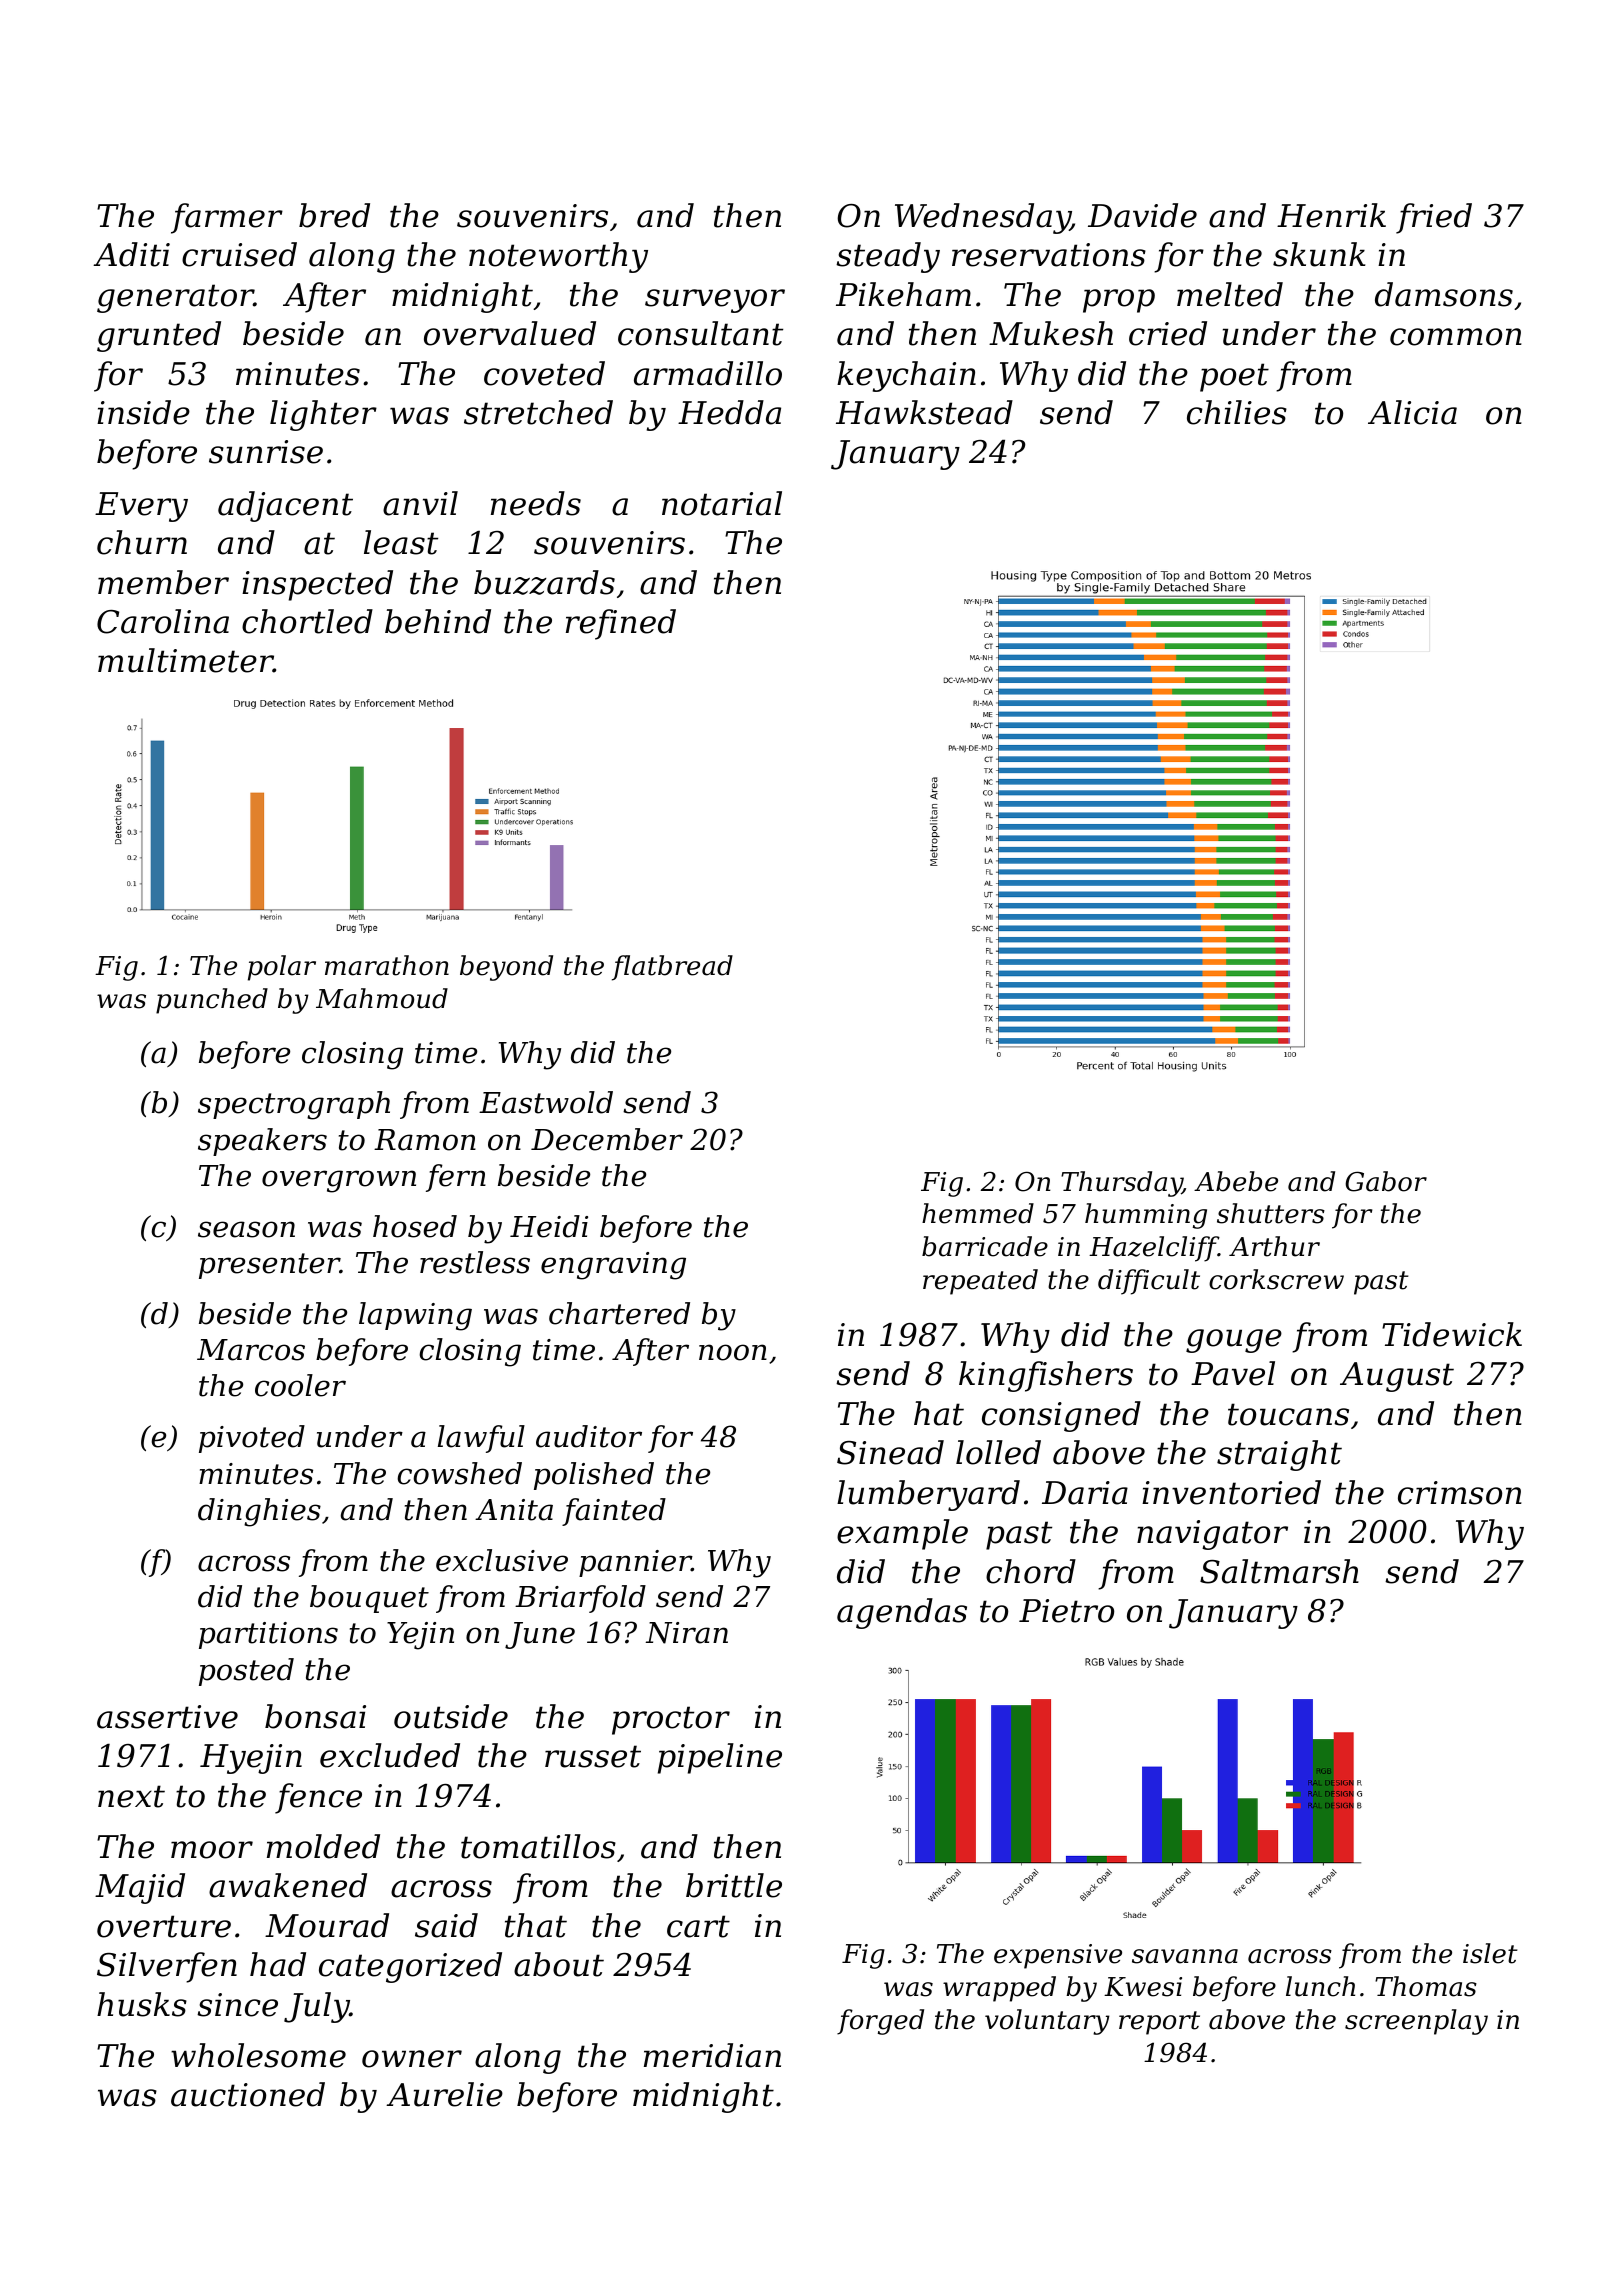 The height and width of the image is (2292, 1620). What do you see at coordinates (621, 624) in the image?
I see `refined` at bounding box center [621, 624].
